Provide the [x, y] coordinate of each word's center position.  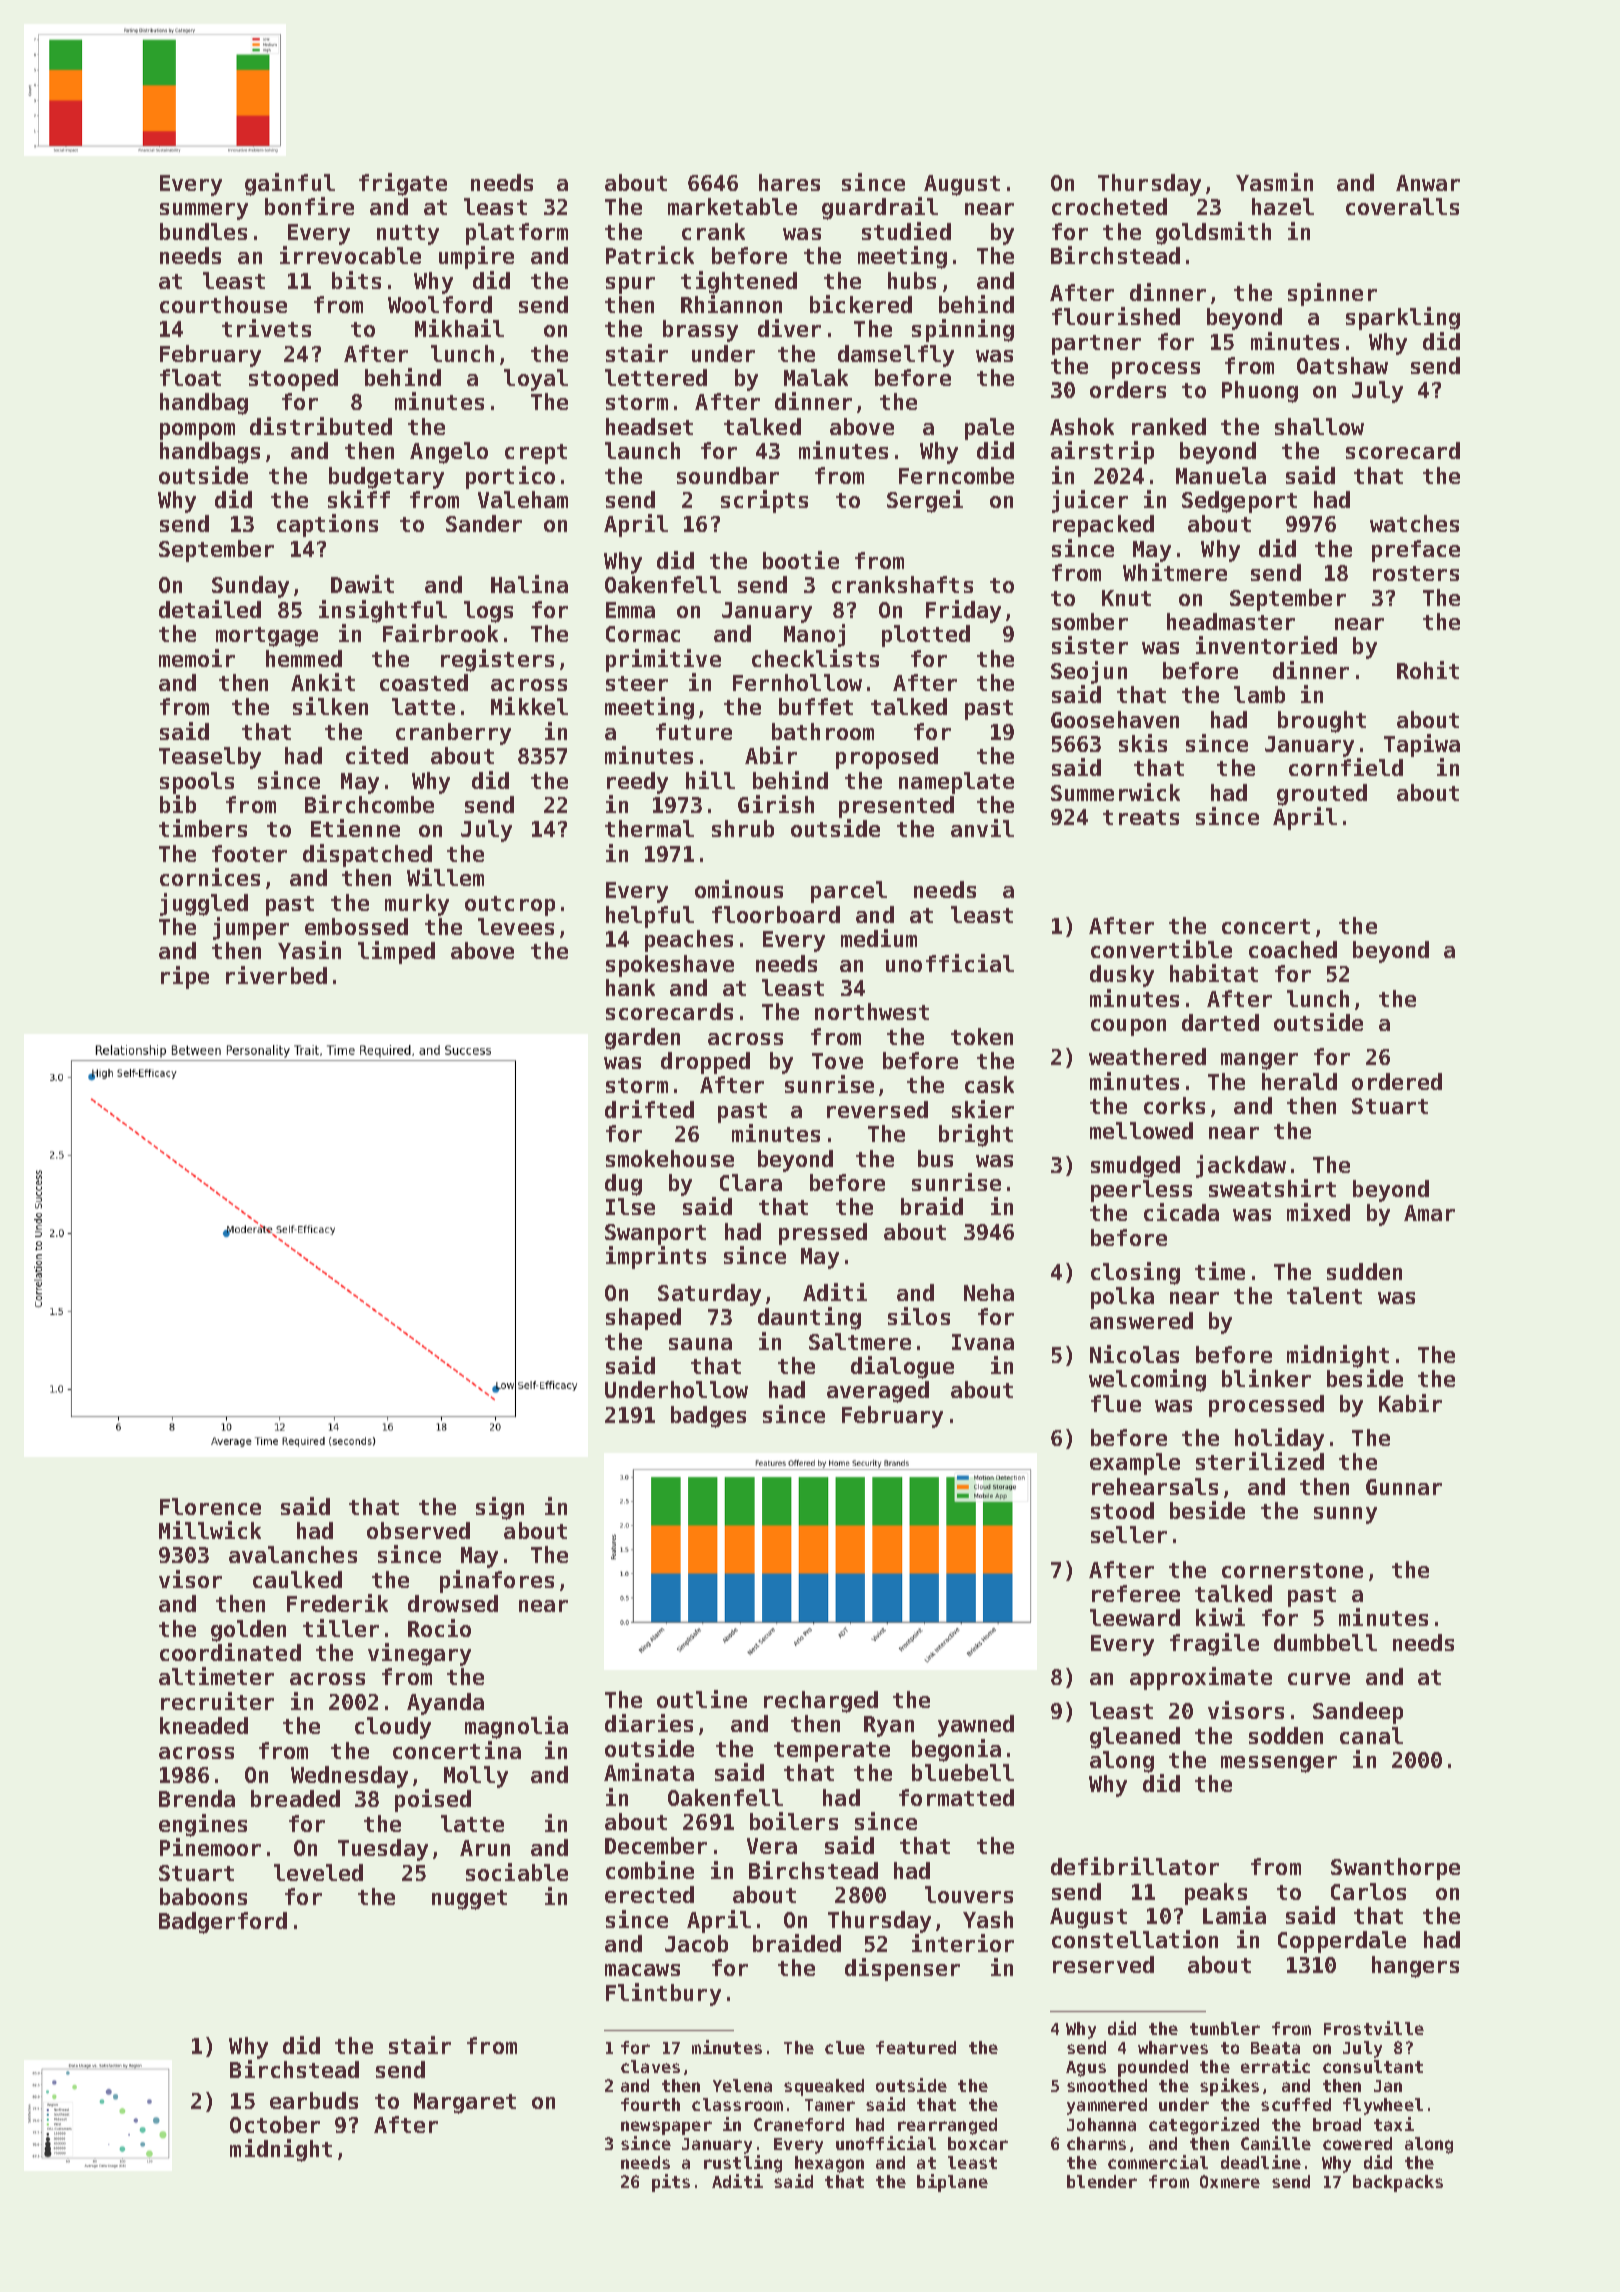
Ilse [630, 1206]
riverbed [276, 975]
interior [963, 1943]
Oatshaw [1342, 365]
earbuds [314, 2100]
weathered [1147, 1056]
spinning [963, 330]
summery [204, 211]
